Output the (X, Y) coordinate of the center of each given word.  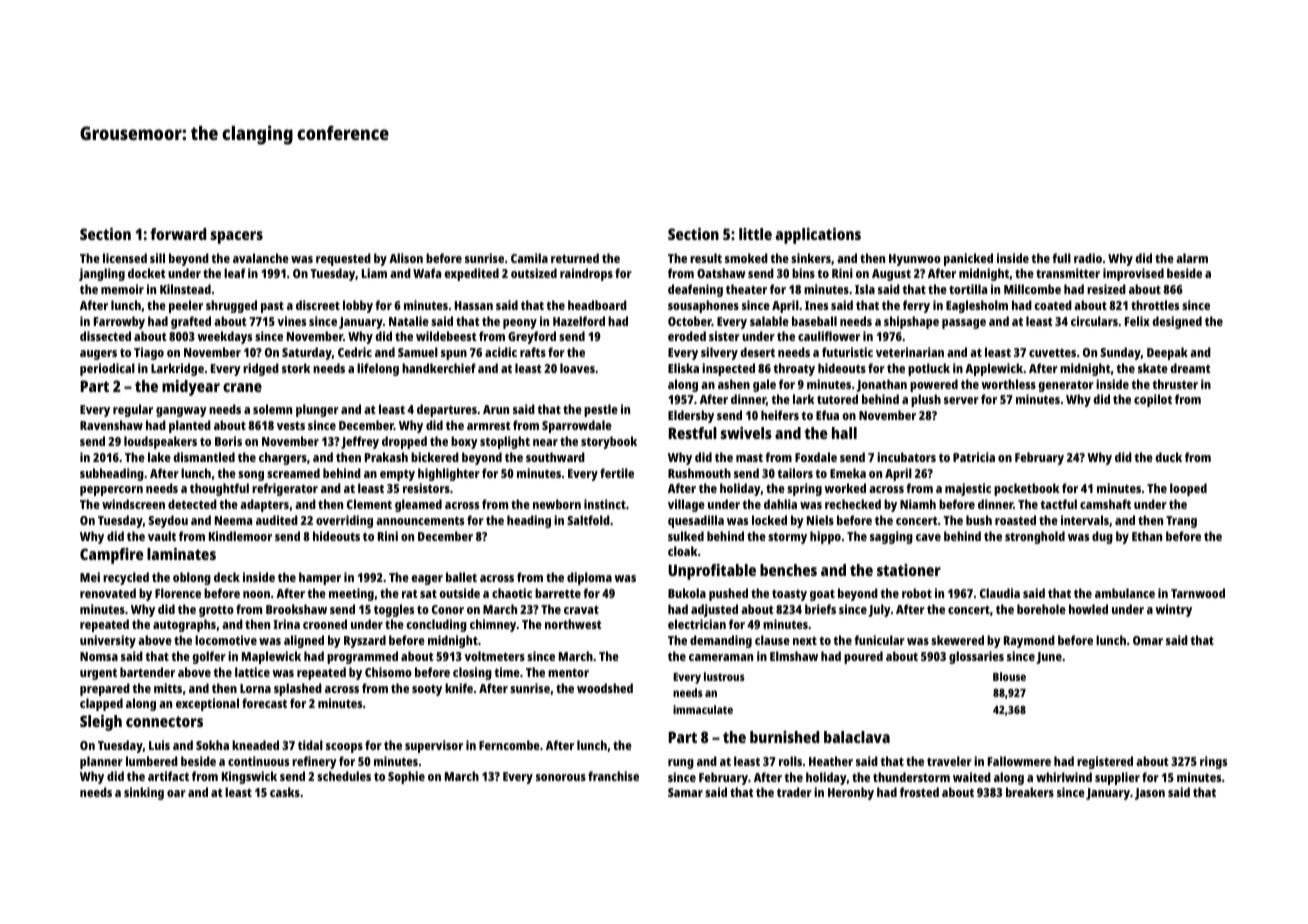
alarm (1192, 258)
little (755, 234)
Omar (1148, 640)
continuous (258, 761)
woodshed (605, 688)
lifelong (378, 369)
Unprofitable (712, 572)
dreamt (1190, 368)
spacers (236, 237)
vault (162, 536)
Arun (496, 409)
